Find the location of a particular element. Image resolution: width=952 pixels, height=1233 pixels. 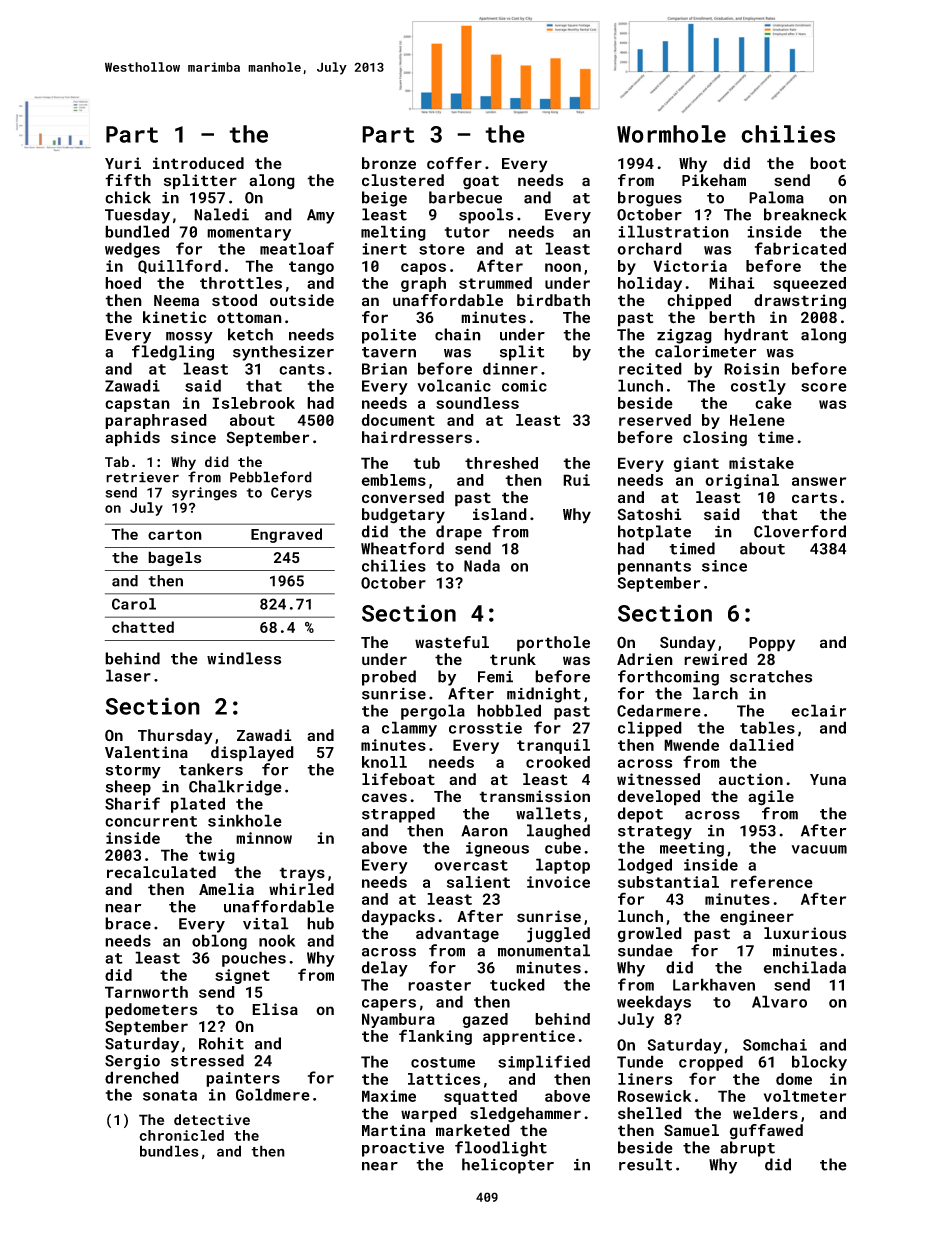

proactive is located at coordinates (403, 1149).
